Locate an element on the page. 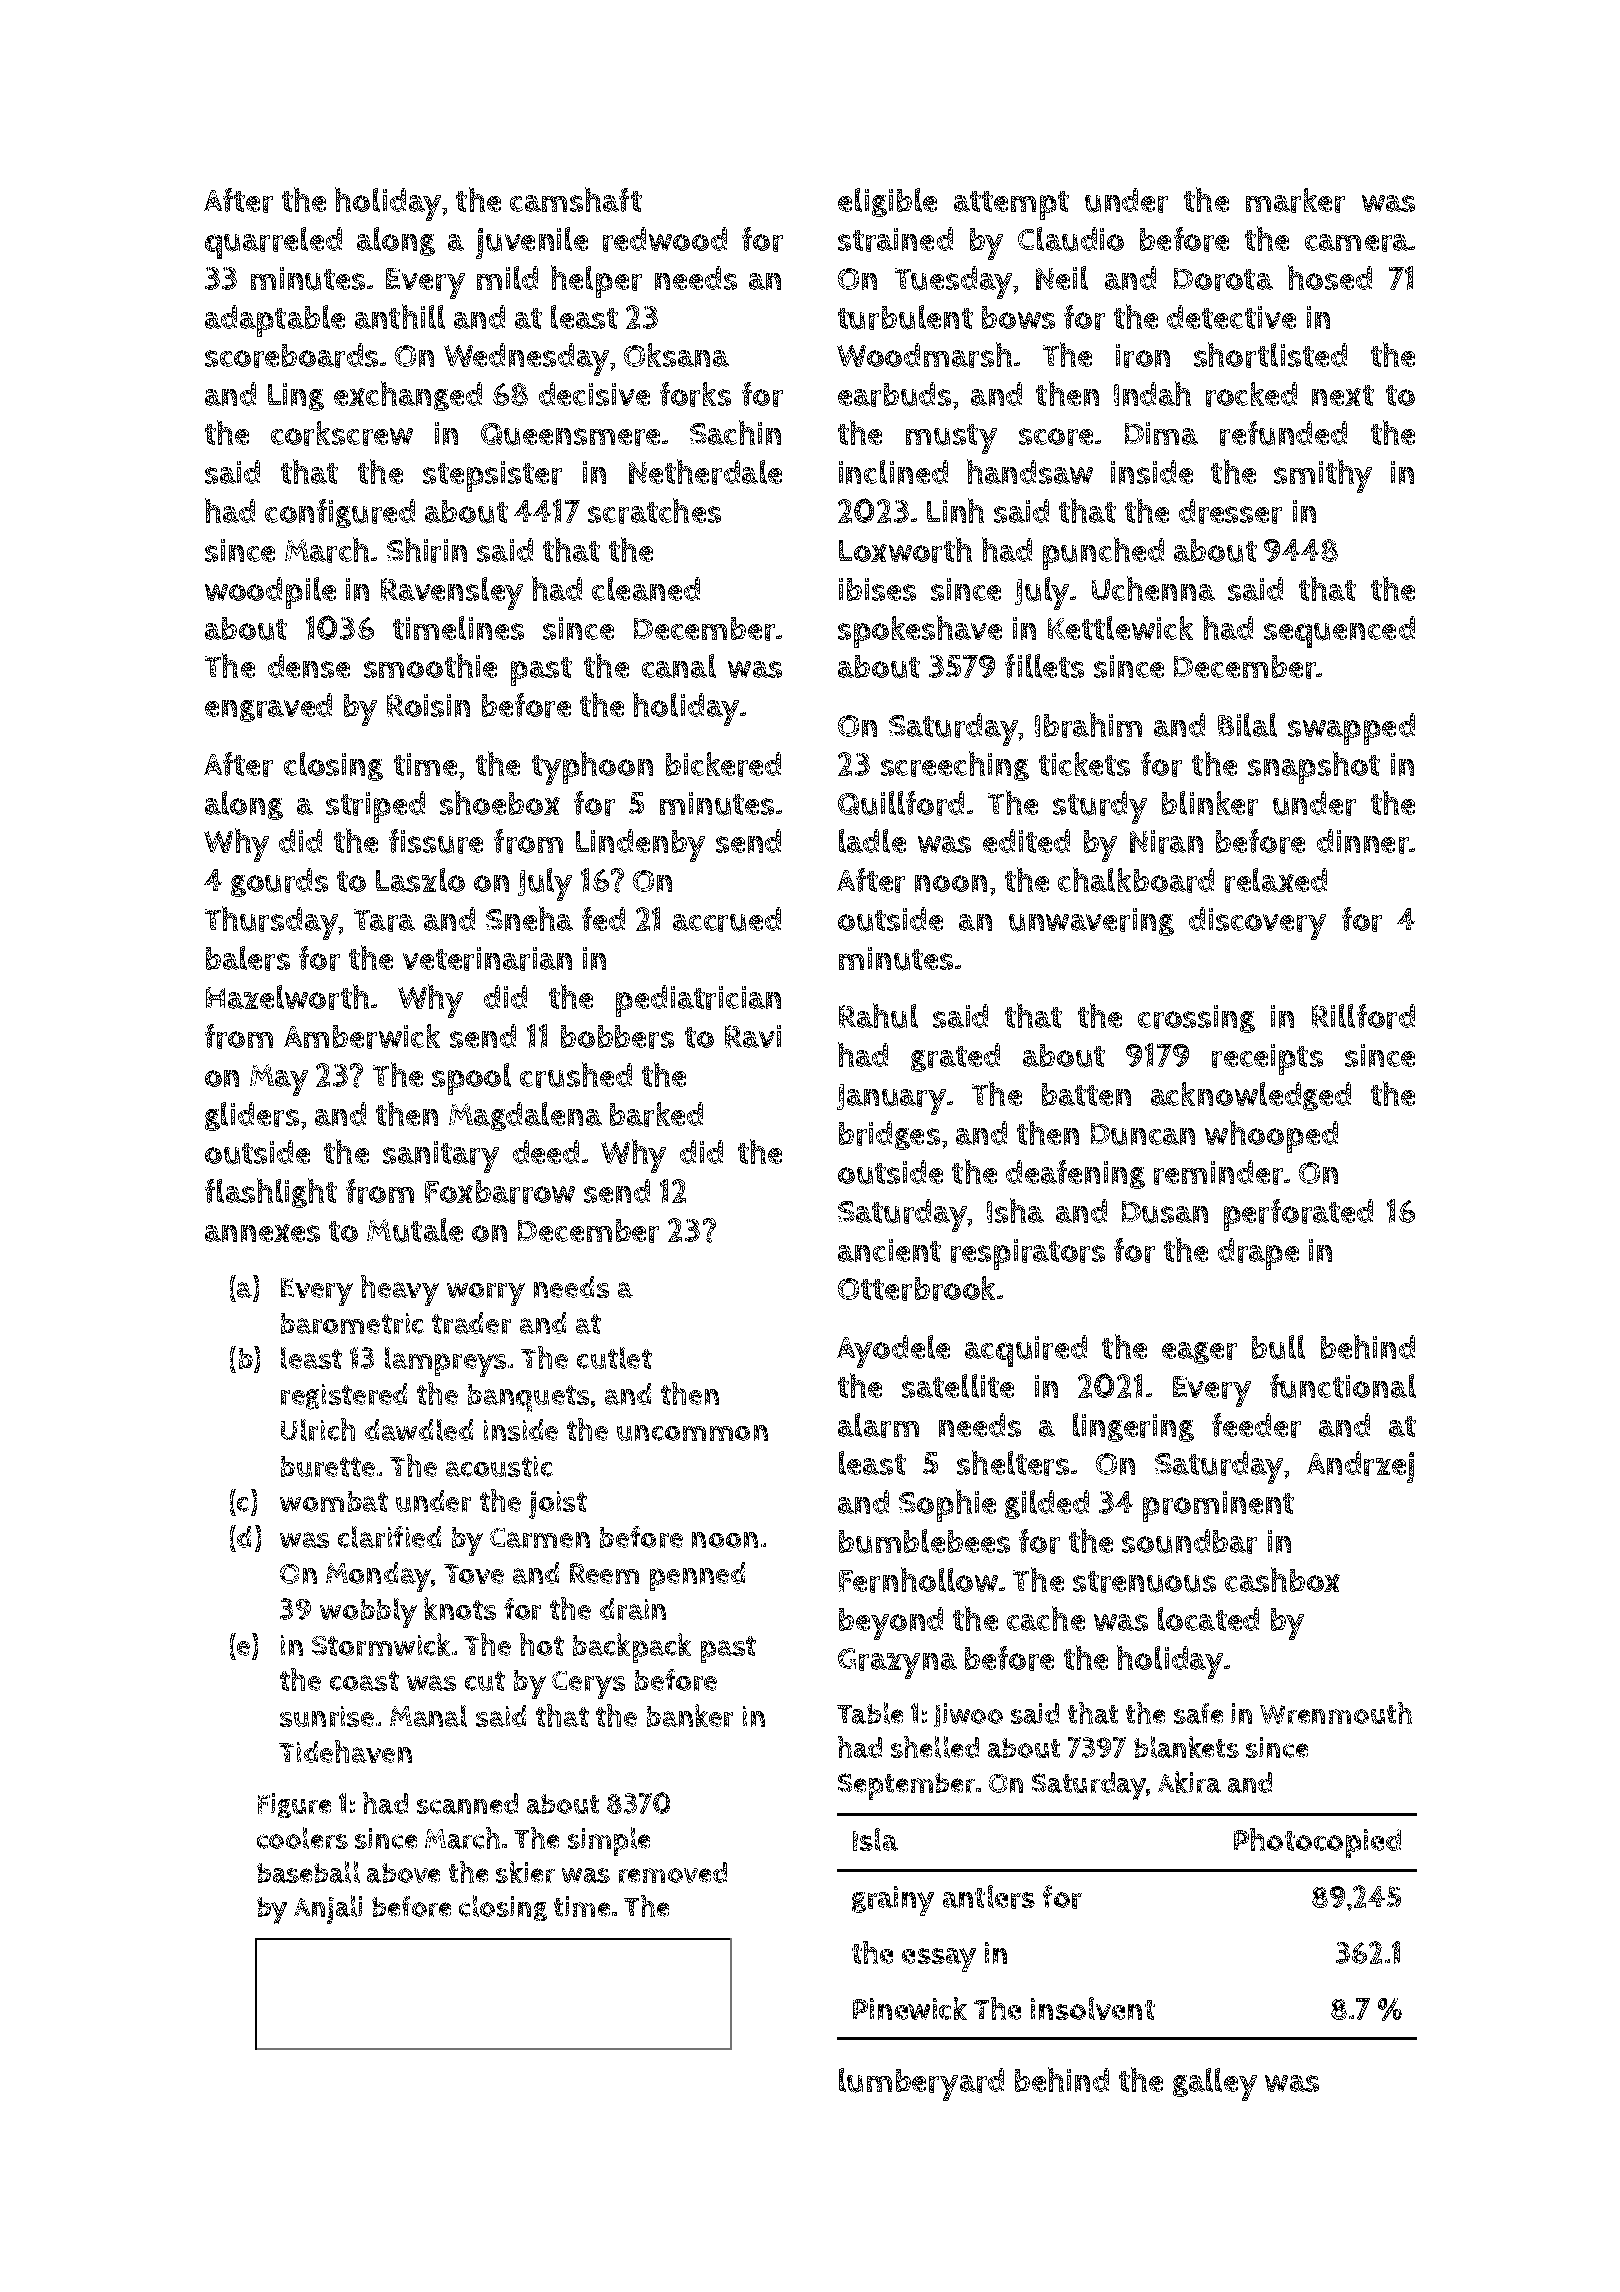 This page has height=2292, width=1620. quarreled is located at coordinates (273, 243).
